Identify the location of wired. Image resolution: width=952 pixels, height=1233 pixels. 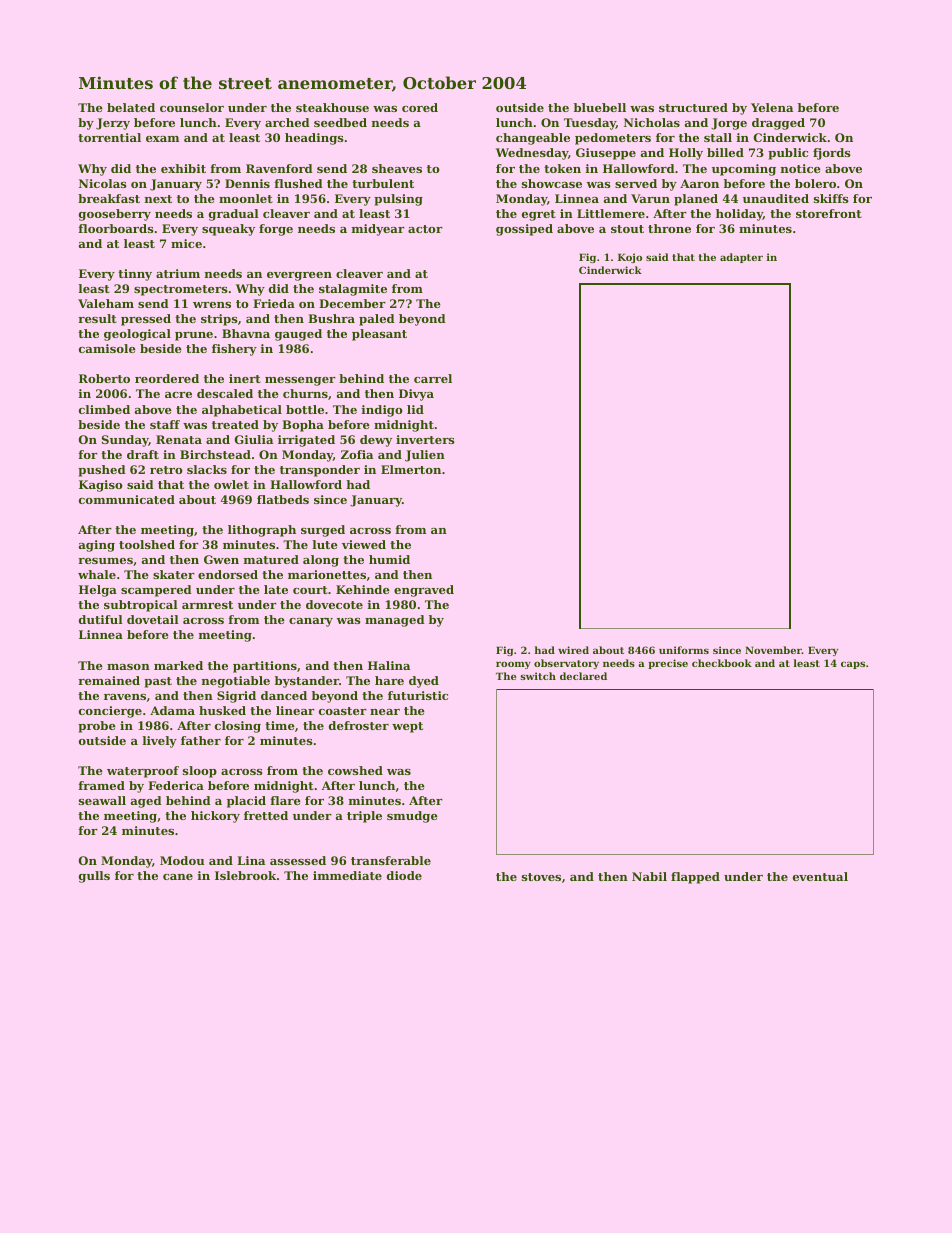
(573, 650).
